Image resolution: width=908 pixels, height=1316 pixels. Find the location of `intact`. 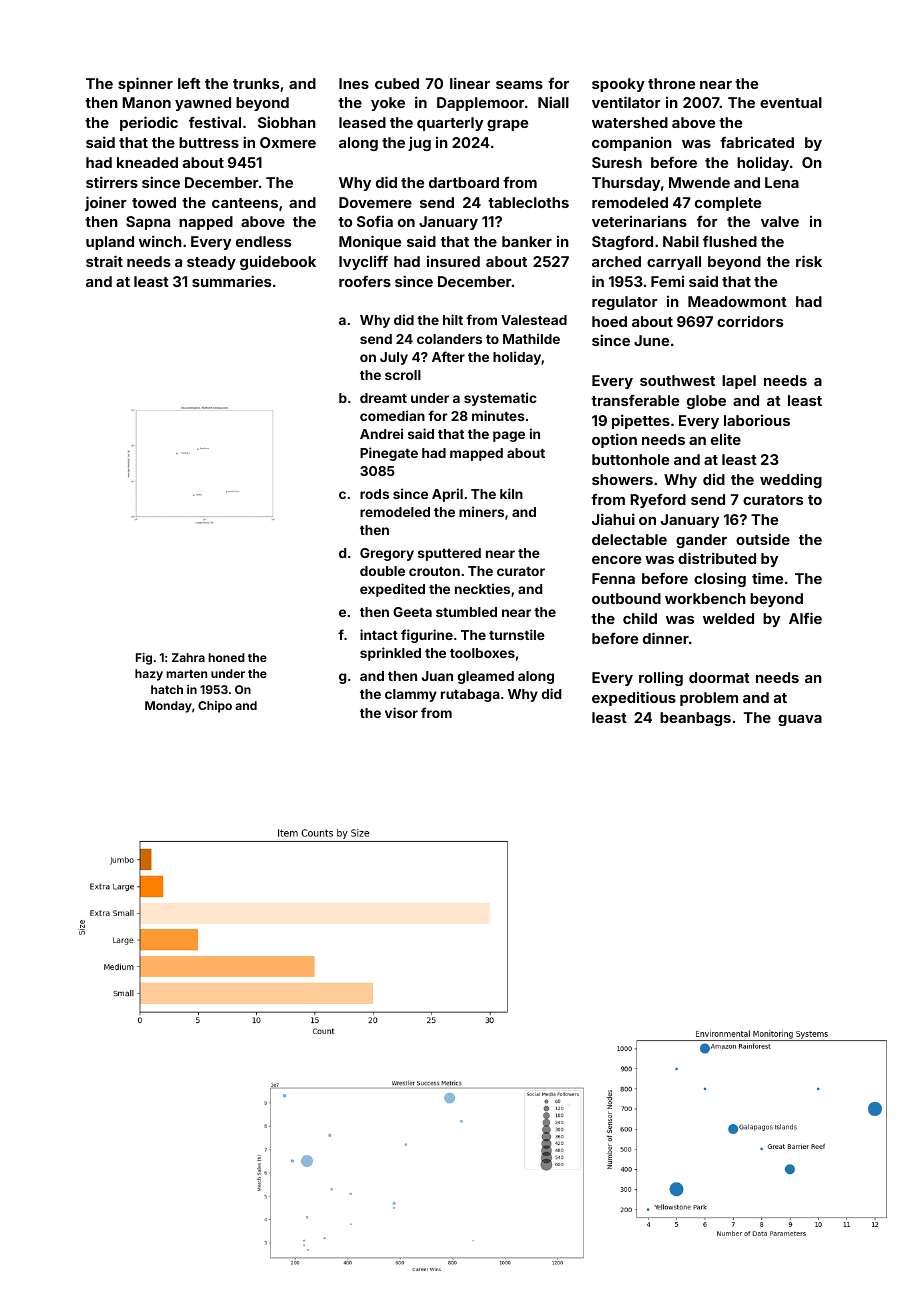

intact is located at coordinates (379, 634).
